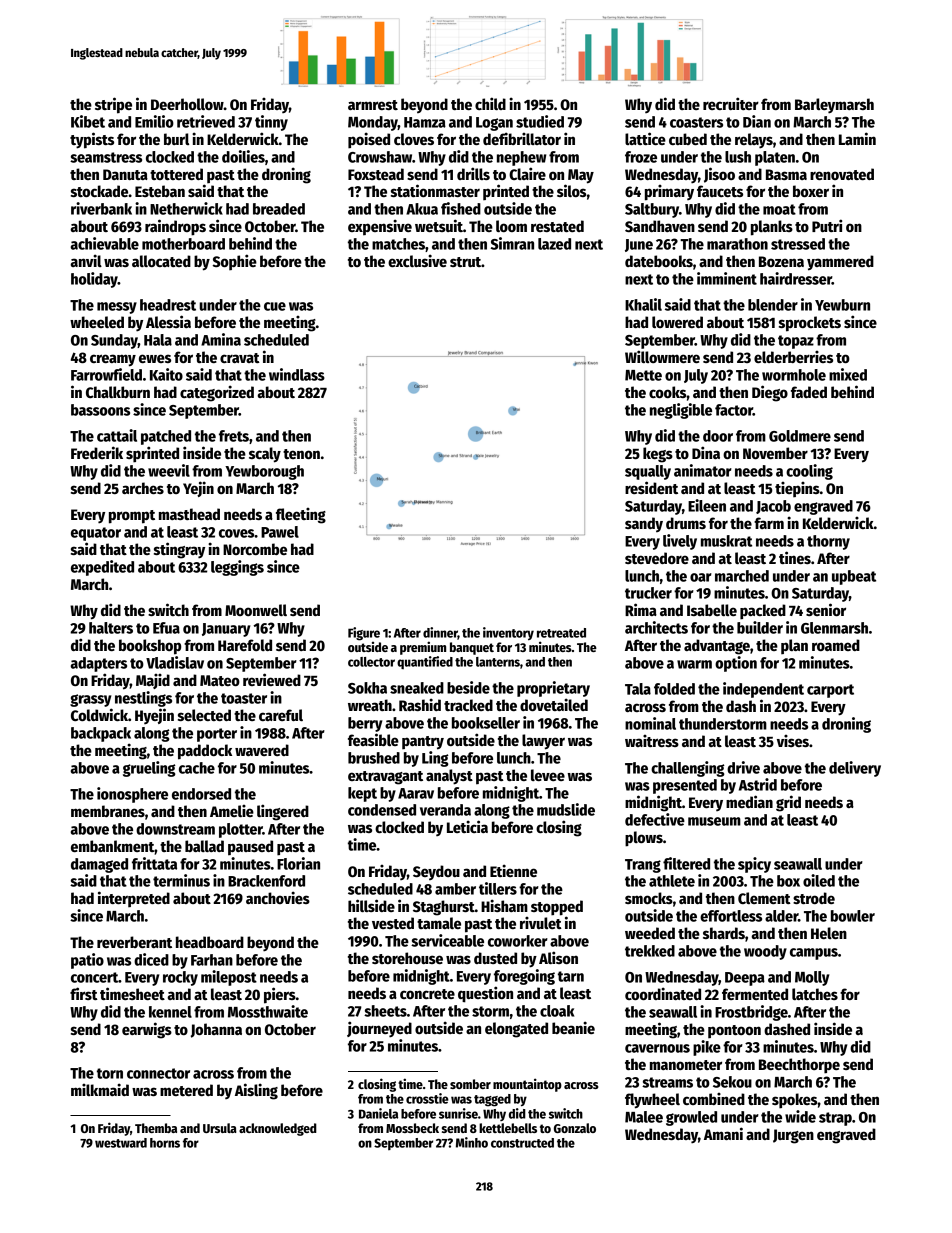 This screenshot has width=952, height=1233. I want to click on doilies, so click(243, 156).
